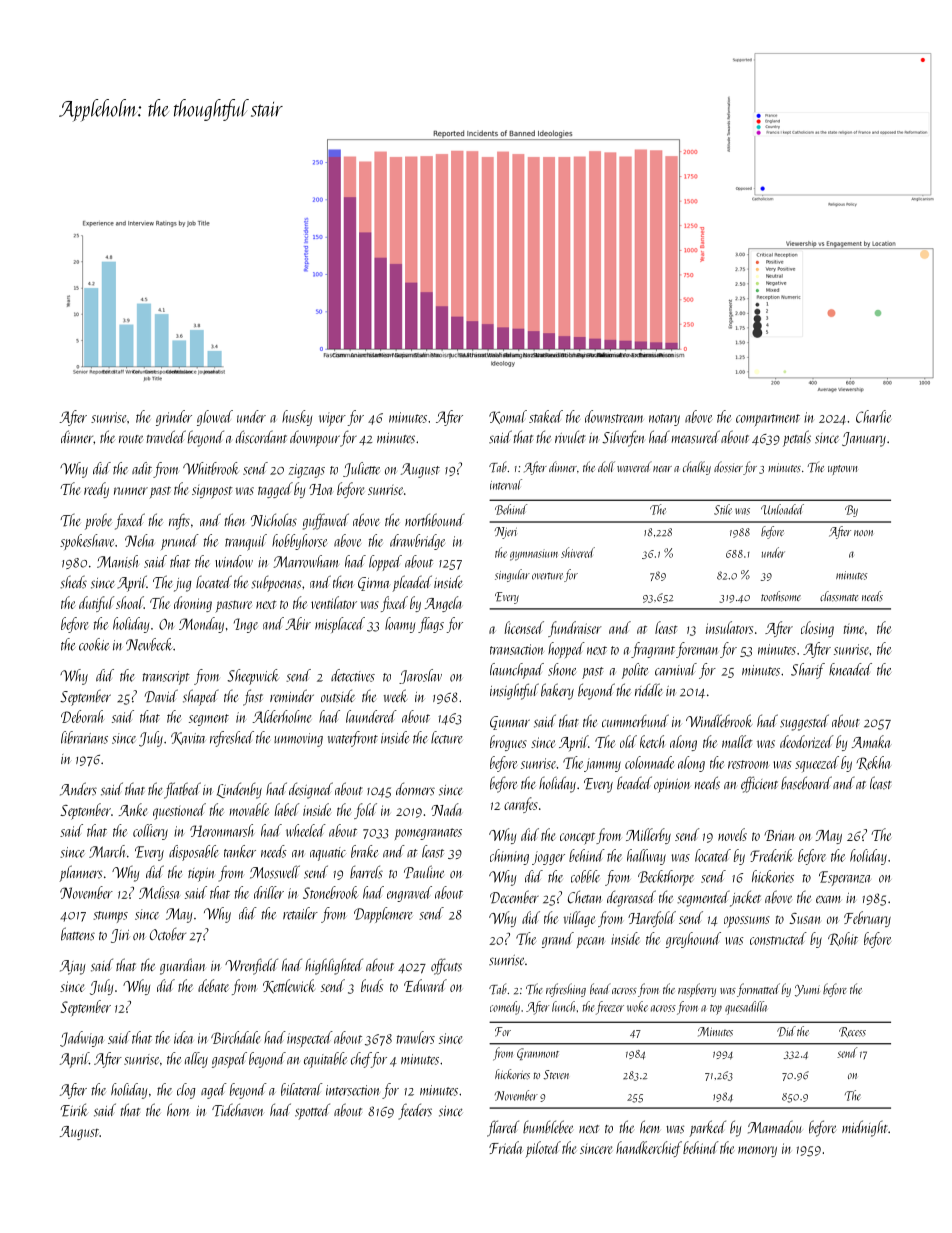 The height and width of the document is (1233, 952). Describe the element at coordinates (508, 417) in the document. I see `Komal` at that location.
